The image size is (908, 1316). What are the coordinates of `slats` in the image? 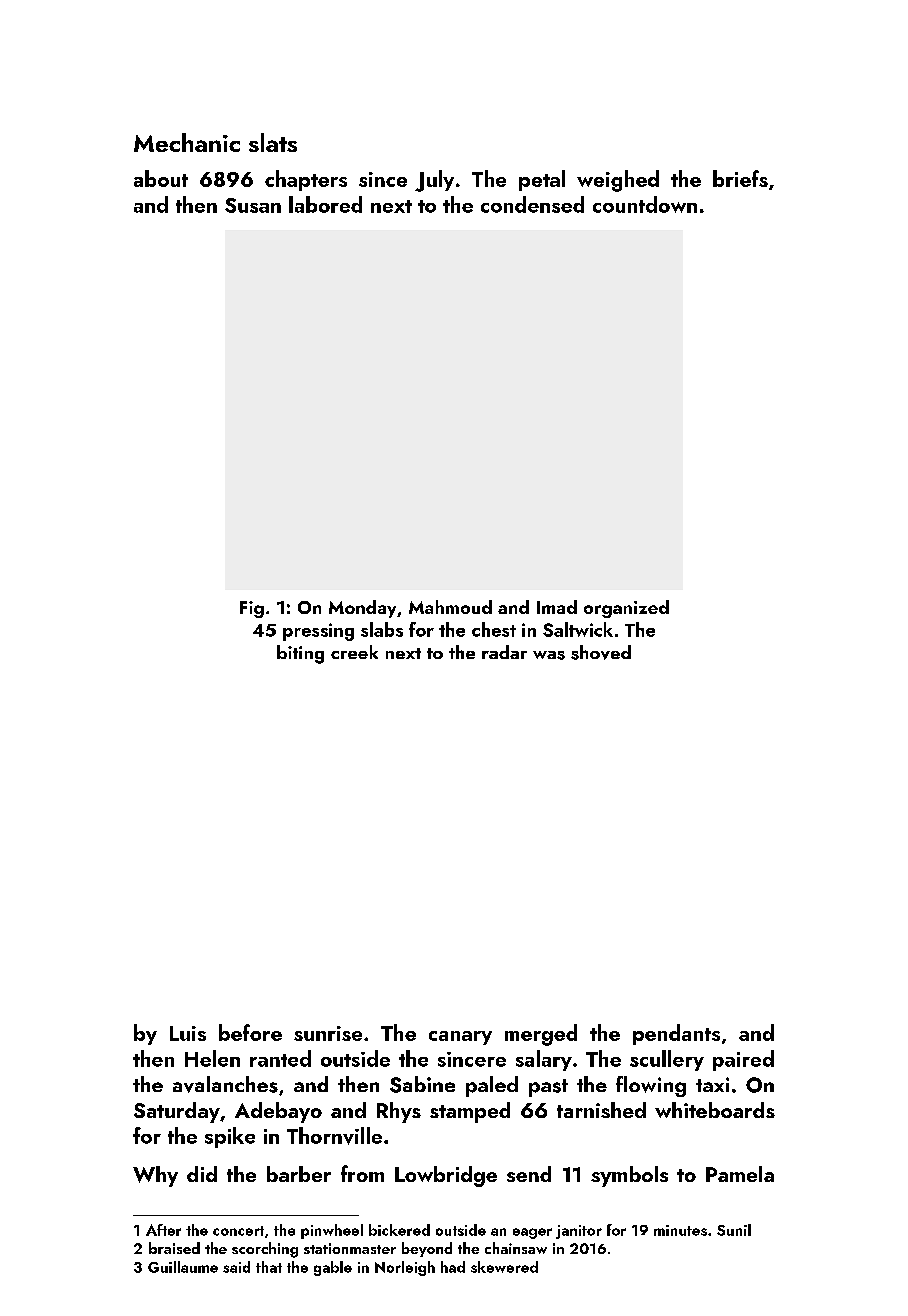 It's located at (273, 142).
